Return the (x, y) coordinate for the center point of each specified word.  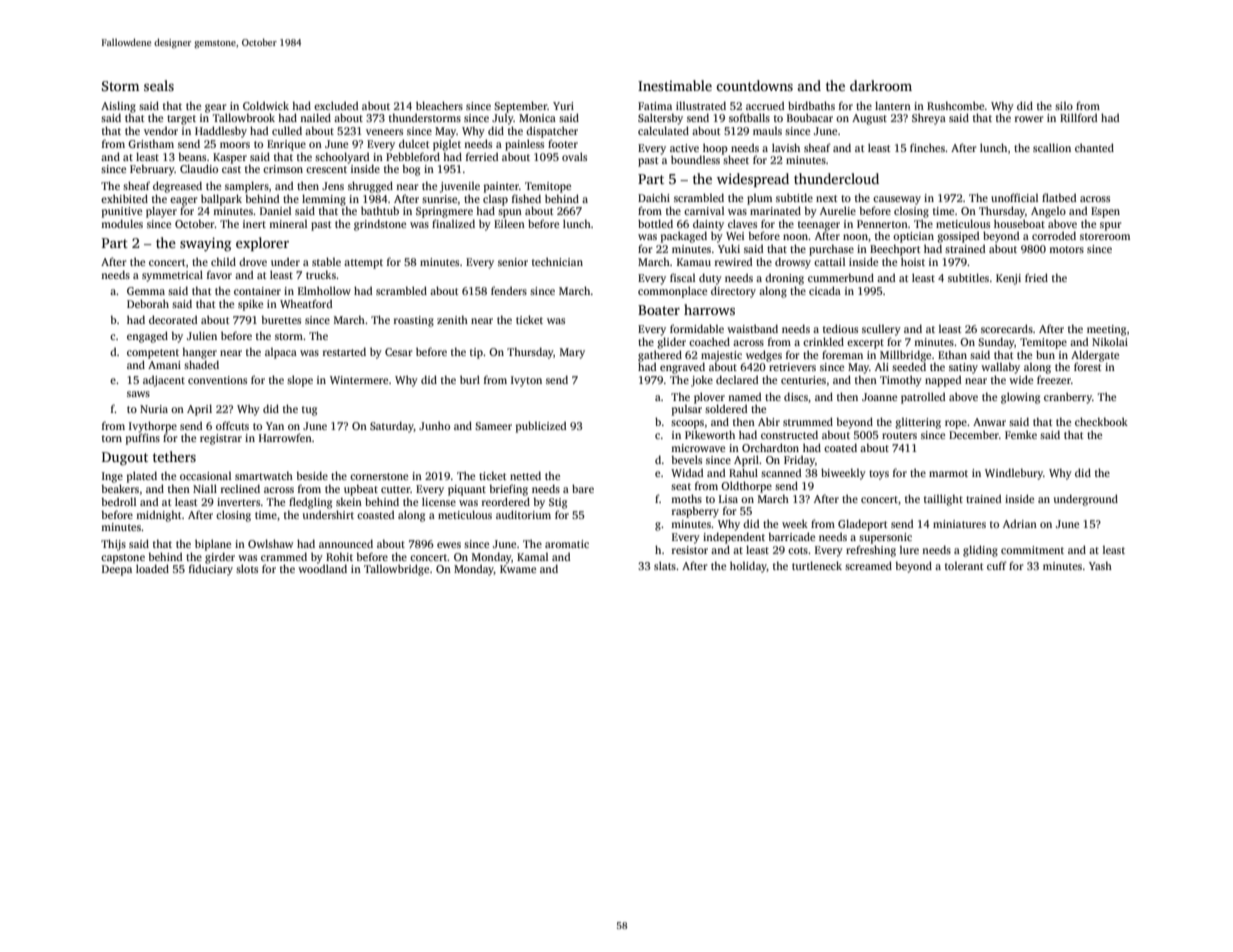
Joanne (879, 397)
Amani (164, 365)
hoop (715, 149)
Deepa (117, 570)
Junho (434, 425)
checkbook (1101, 421)
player (161, 212)
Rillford (1079, 117)
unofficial (1014, 197)
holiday (748, 567)
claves (742, 223)
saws (138, 394)
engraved (682, 368)
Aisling (118, 107)
